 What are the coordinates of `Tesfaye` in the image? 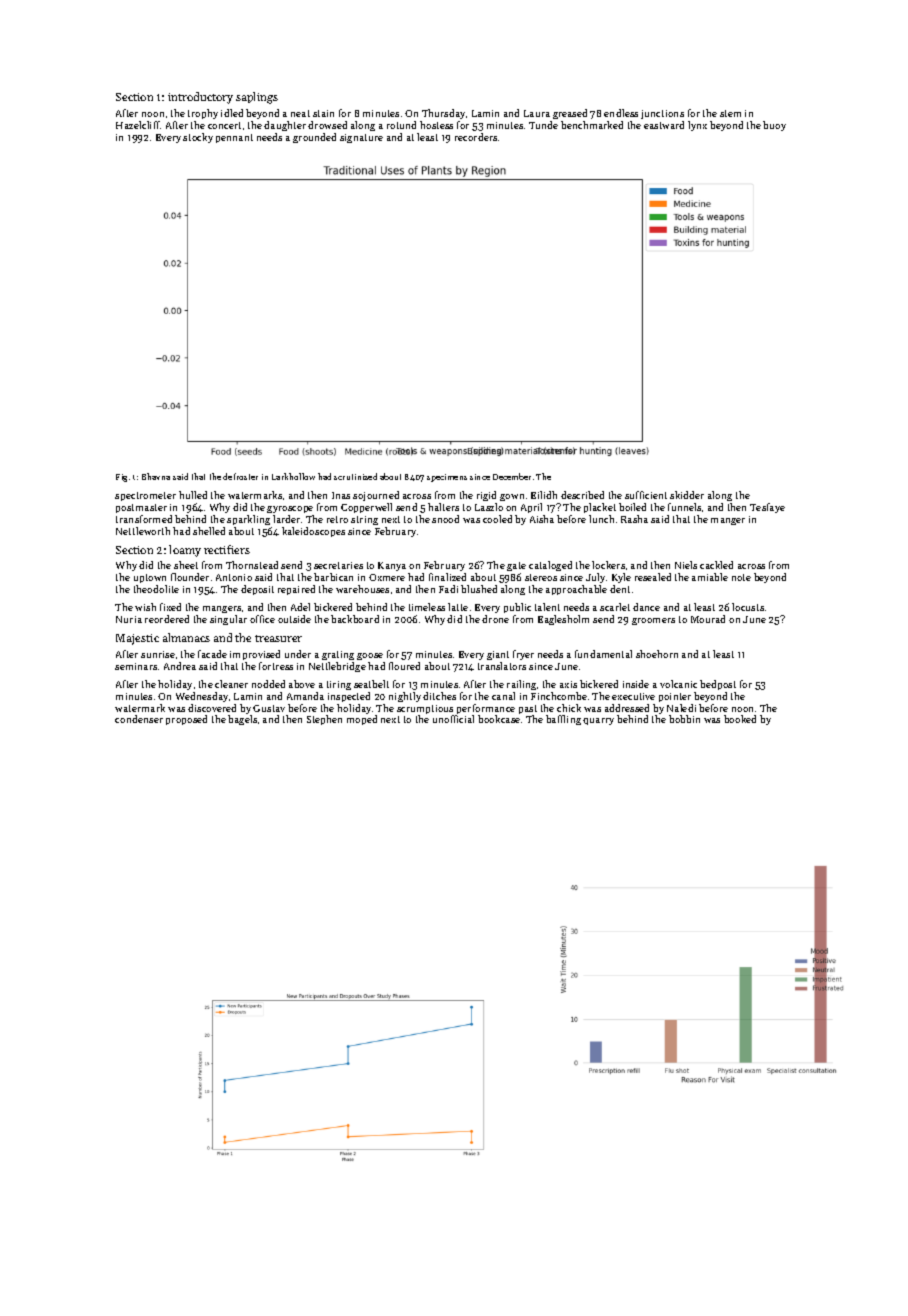 It's located at (767, 508).
